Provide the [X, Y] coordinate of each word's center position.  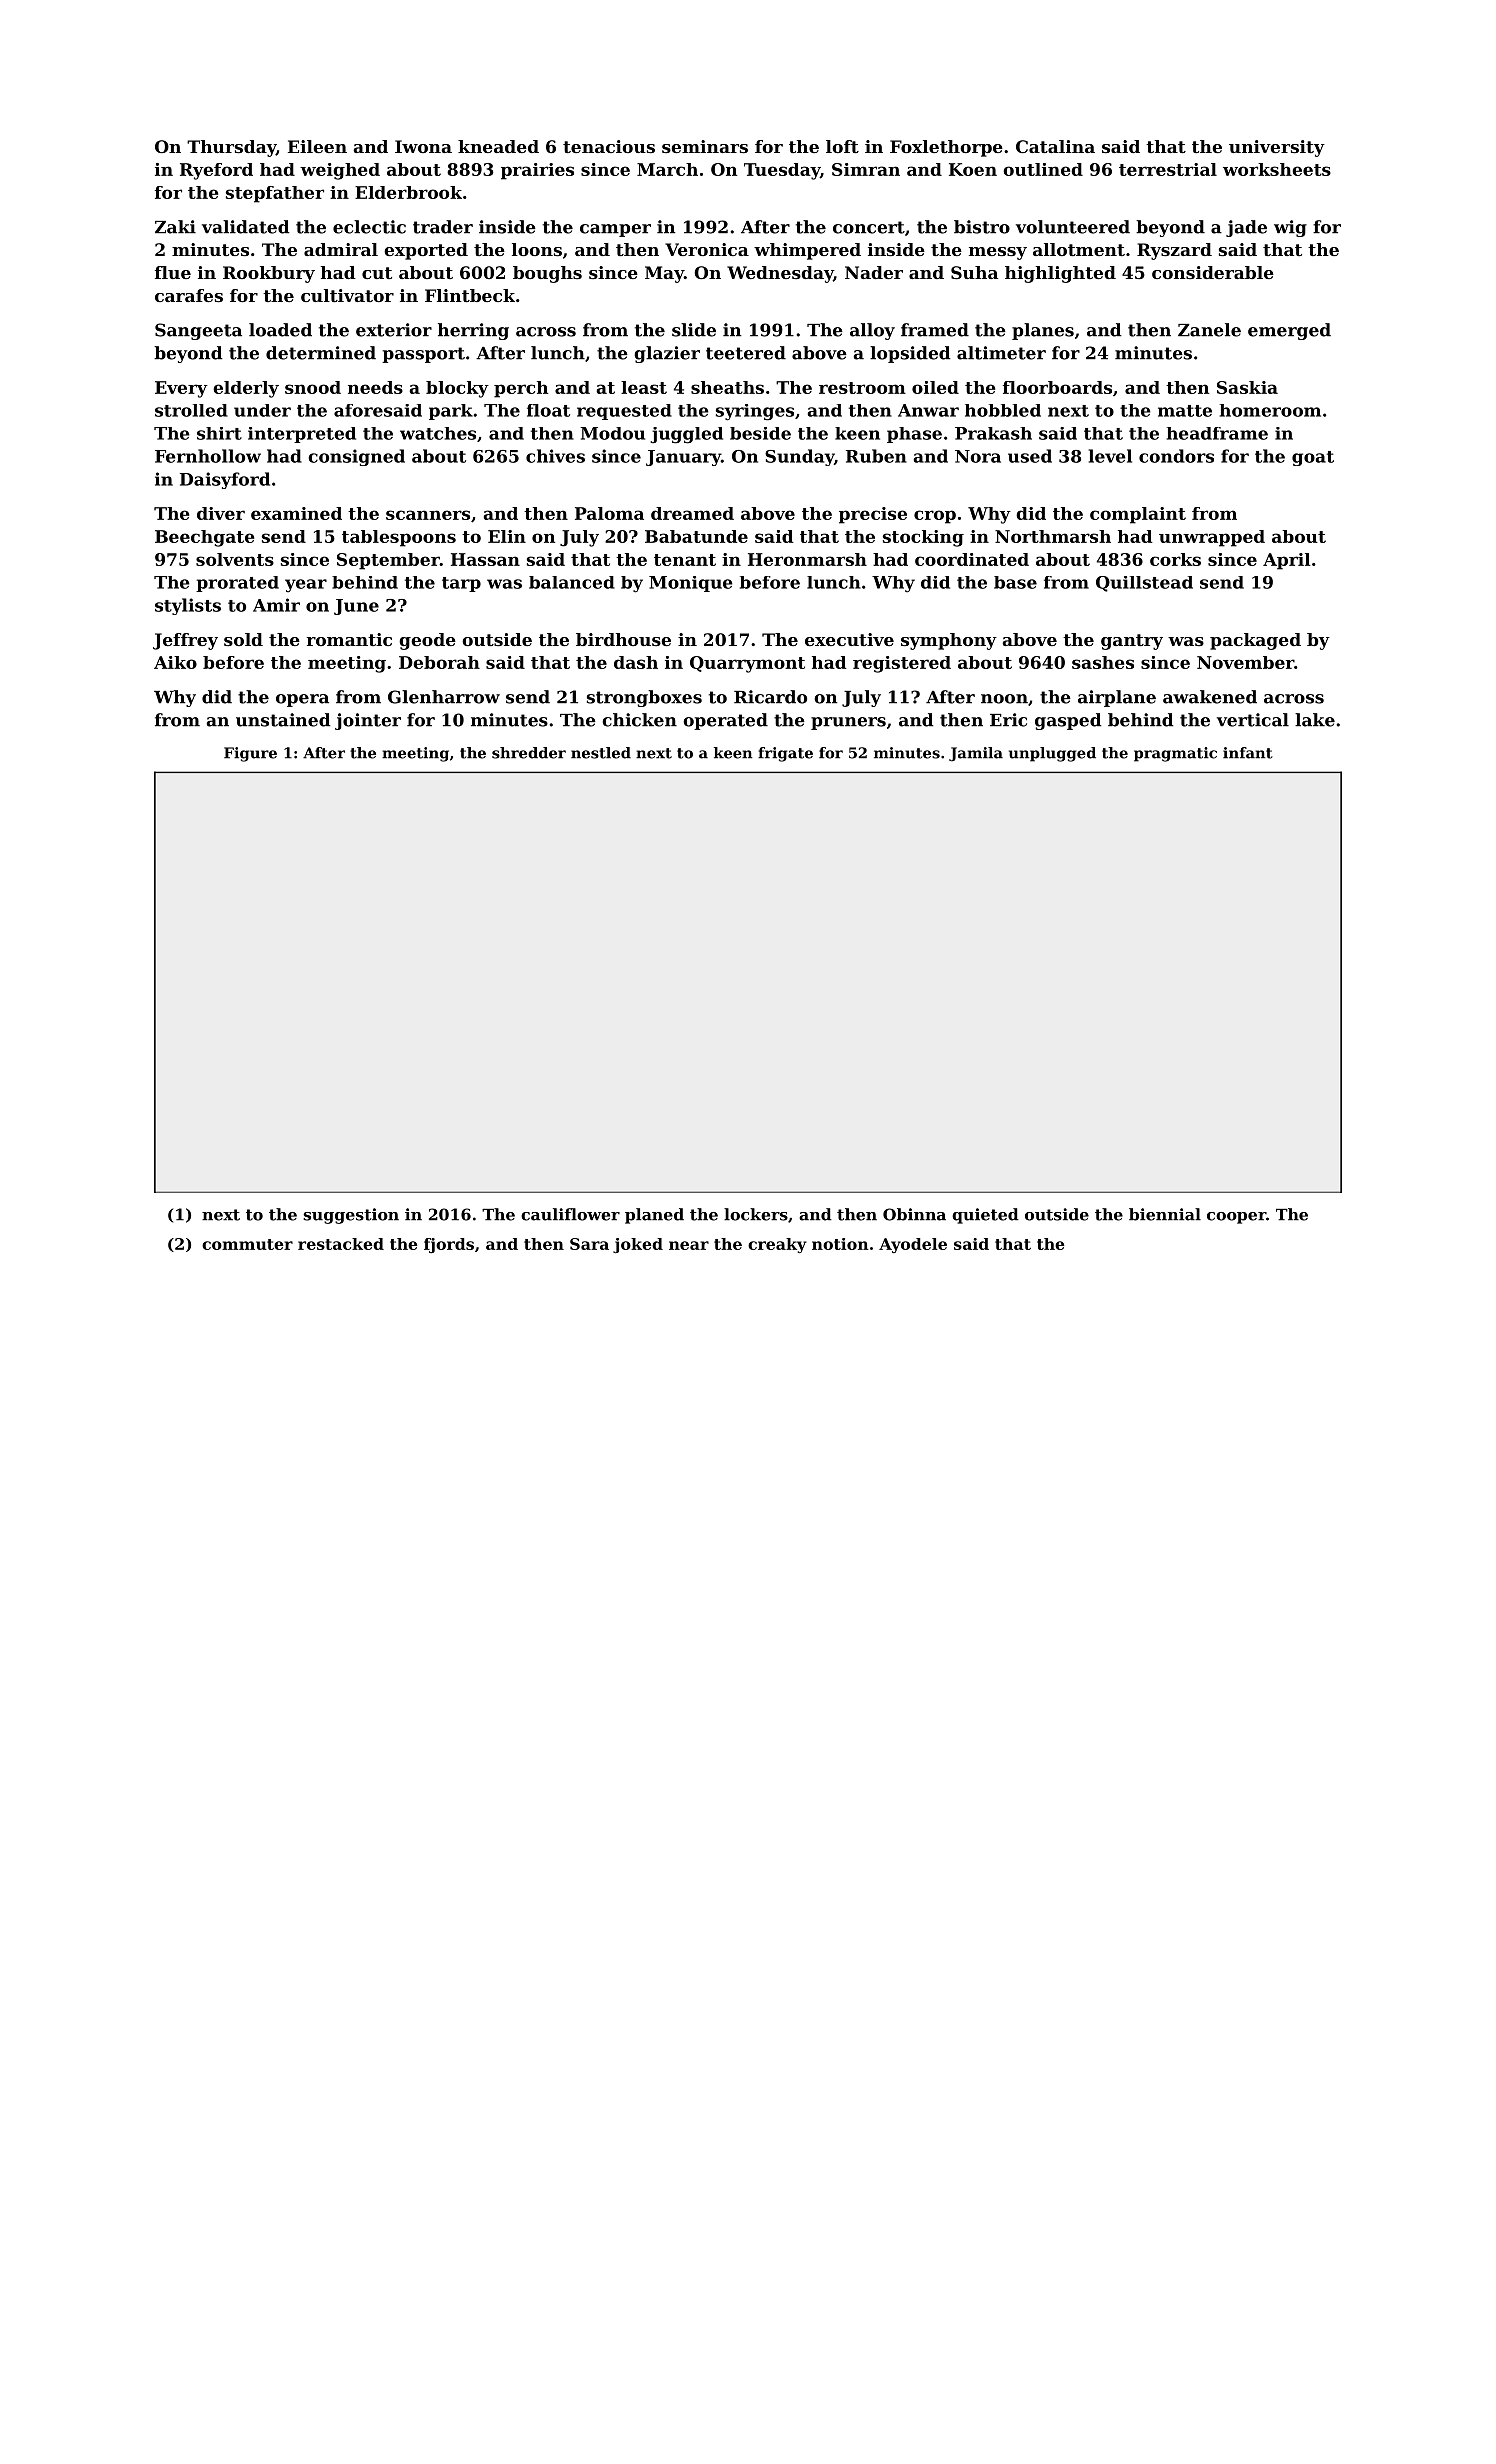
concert [869, 227]
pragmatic [1175, 754]
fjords [449, 1245]
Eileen [317, 146]
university [1277, 148]
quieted [985, 1216]
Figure [250, 754]
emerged [1289, 331]
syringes [755, 412]
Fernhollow [208, 456]
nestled [601, 753]
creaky [777, 1245]
